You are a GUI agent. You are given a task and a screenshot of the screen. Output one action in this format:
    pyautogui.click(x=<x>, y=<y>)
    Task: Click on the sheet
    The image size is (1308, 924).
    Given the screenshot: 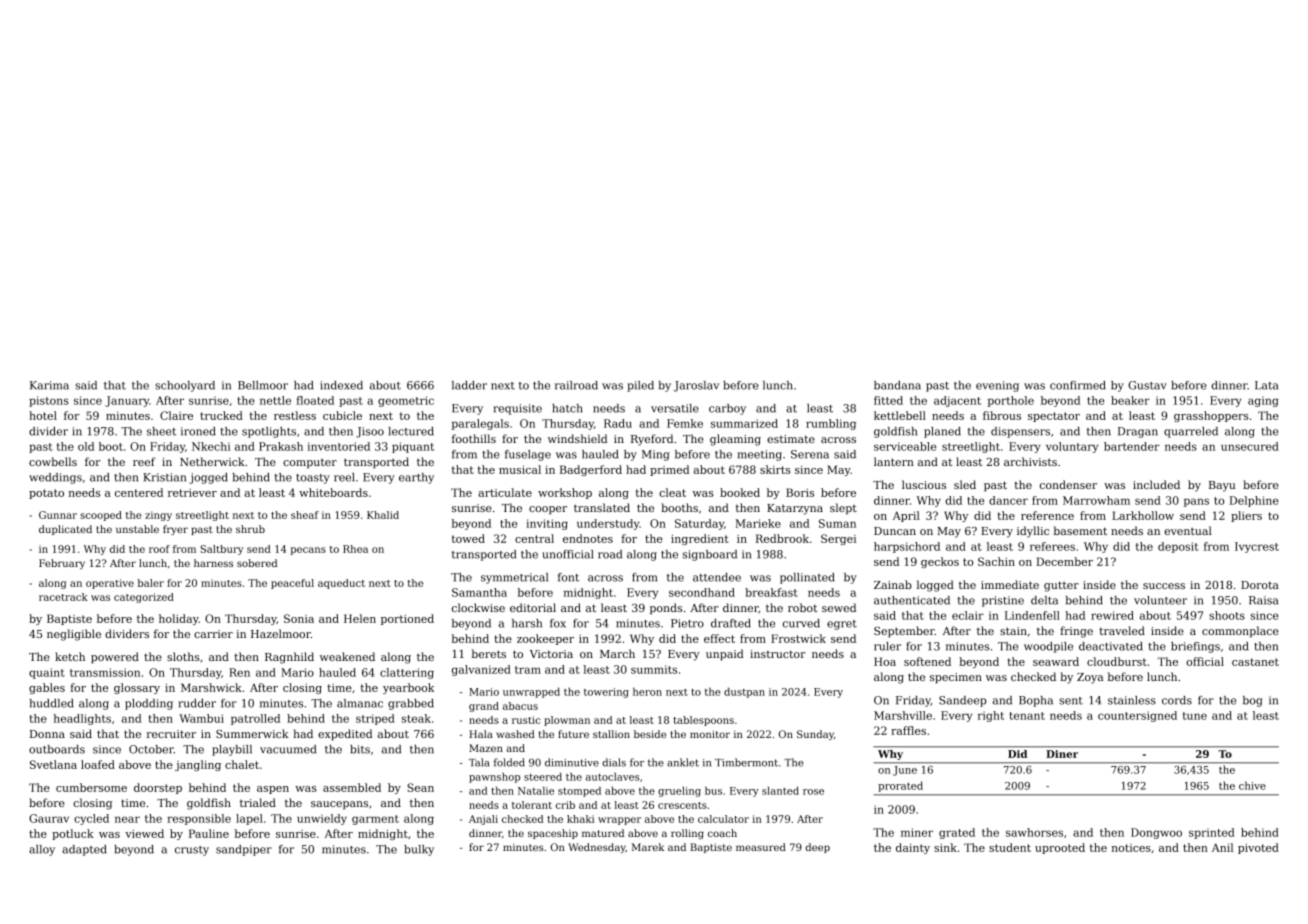 What is the action you would take?
    pyautogui.click(x=161, y=431)
